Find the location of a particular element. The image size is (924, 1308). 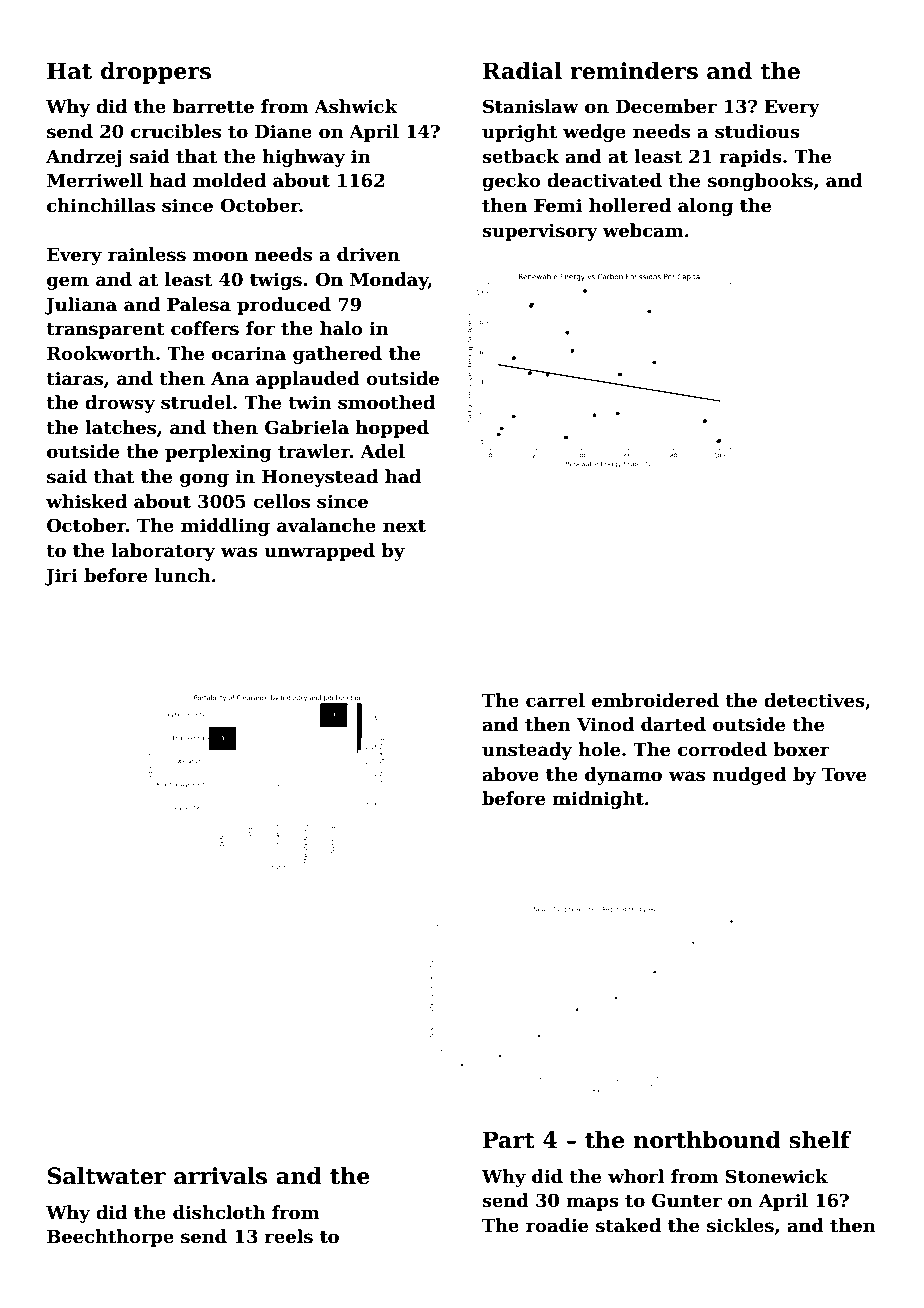

detectives is located at coordinates (814, 700).
